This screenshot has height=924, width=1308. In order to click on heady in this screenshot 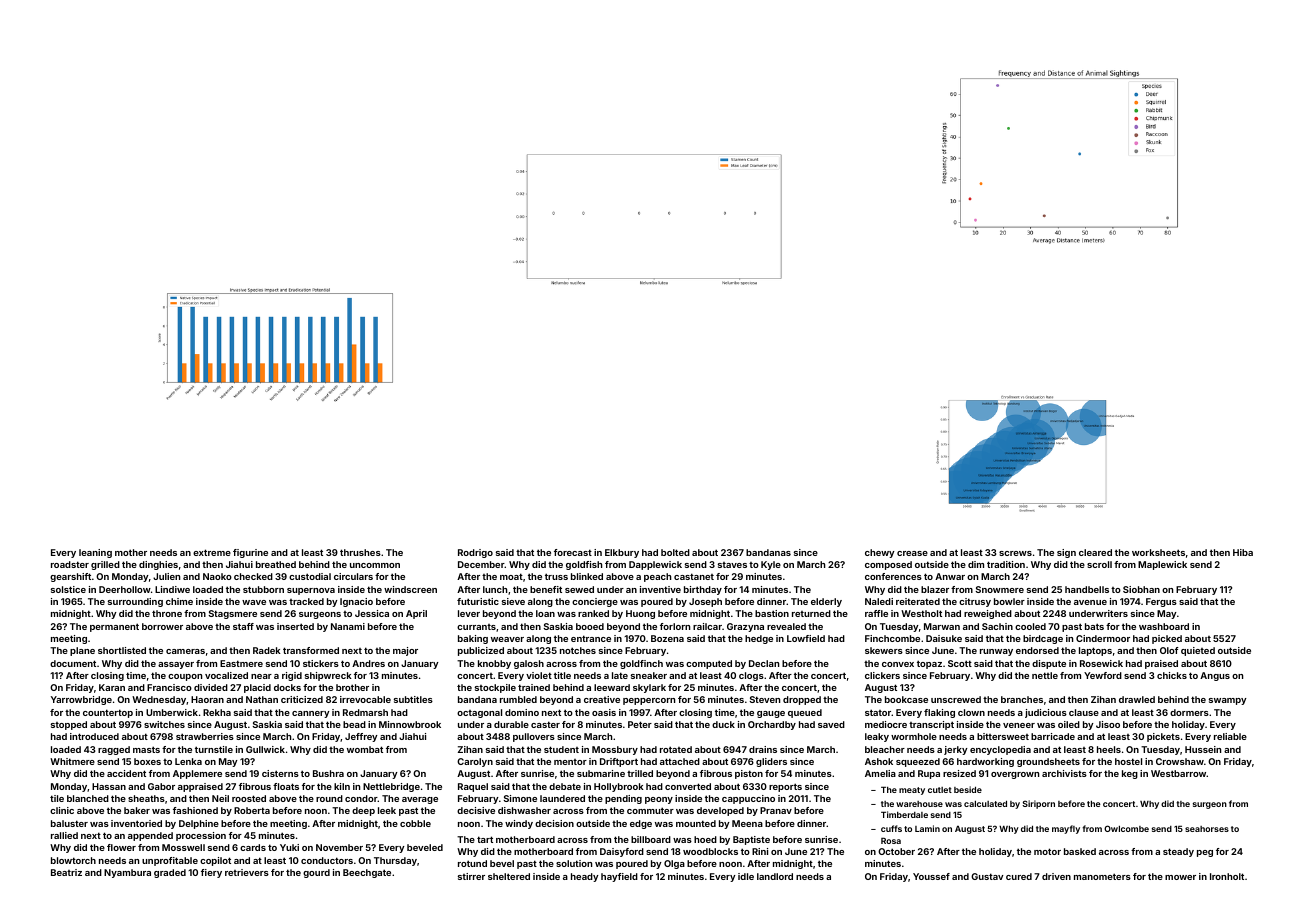, I will do `click(585, 877)`.
